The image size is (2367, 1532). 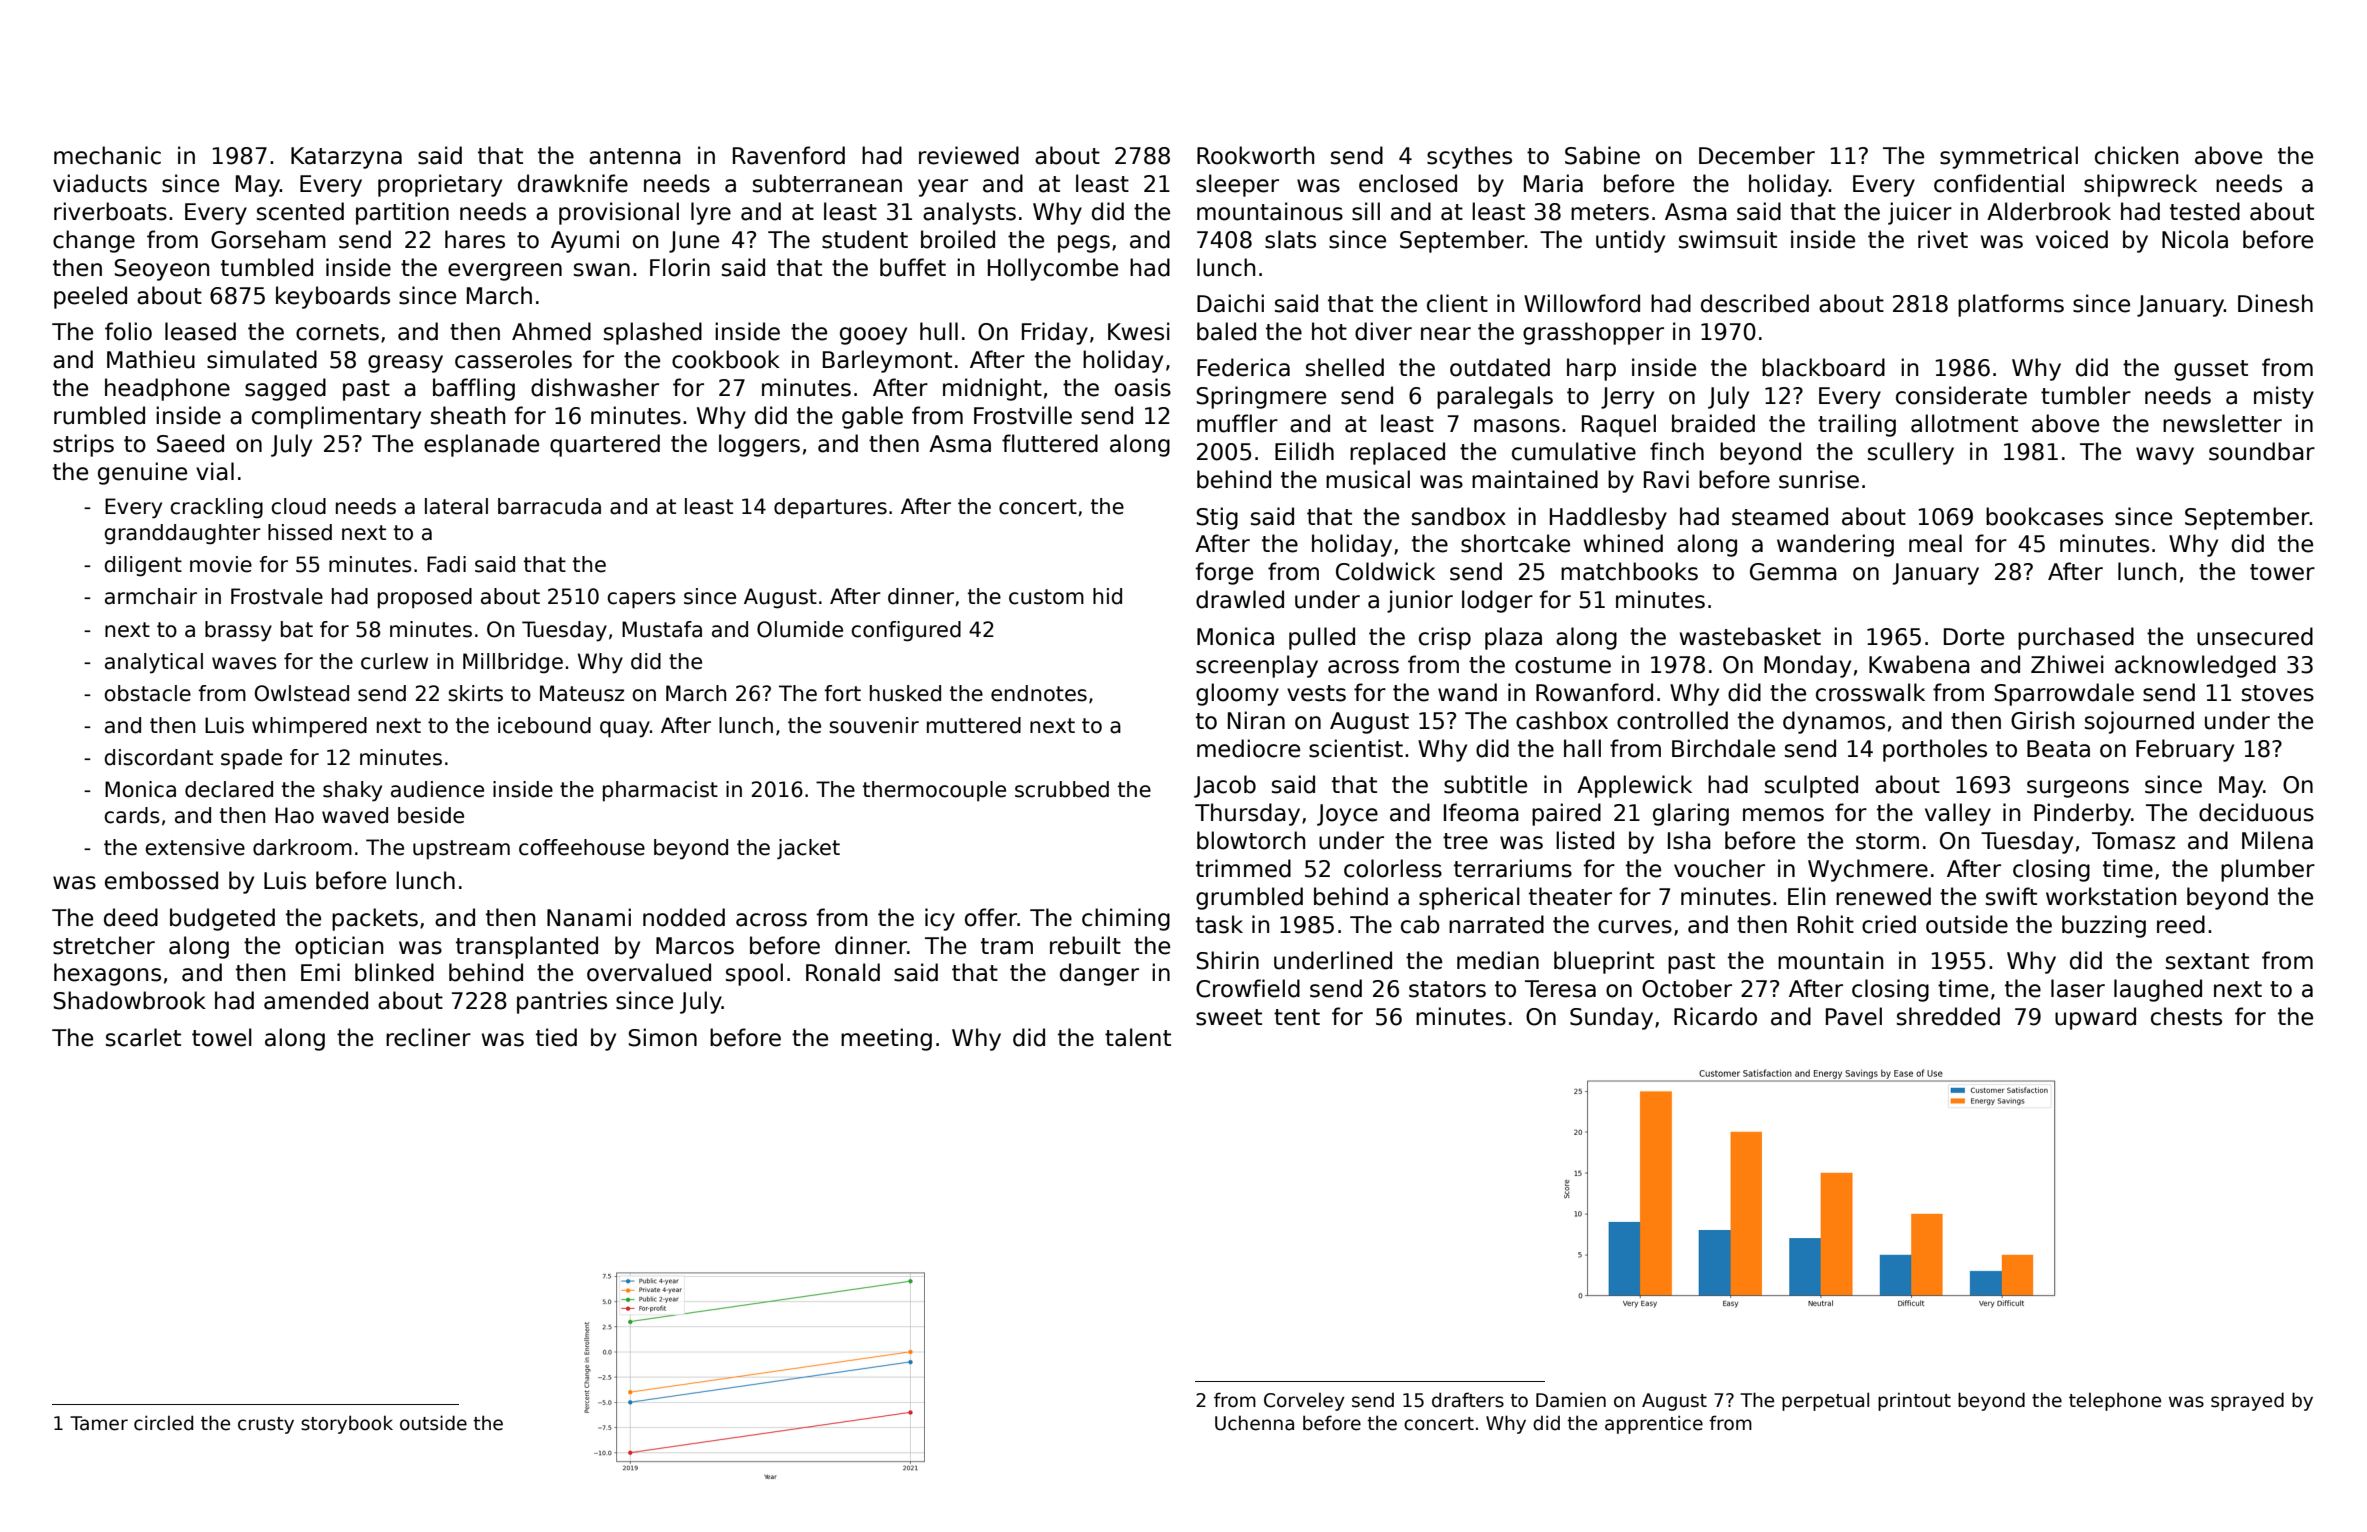 I want to click on Uchenna, so click(x=1254, y=1423).
